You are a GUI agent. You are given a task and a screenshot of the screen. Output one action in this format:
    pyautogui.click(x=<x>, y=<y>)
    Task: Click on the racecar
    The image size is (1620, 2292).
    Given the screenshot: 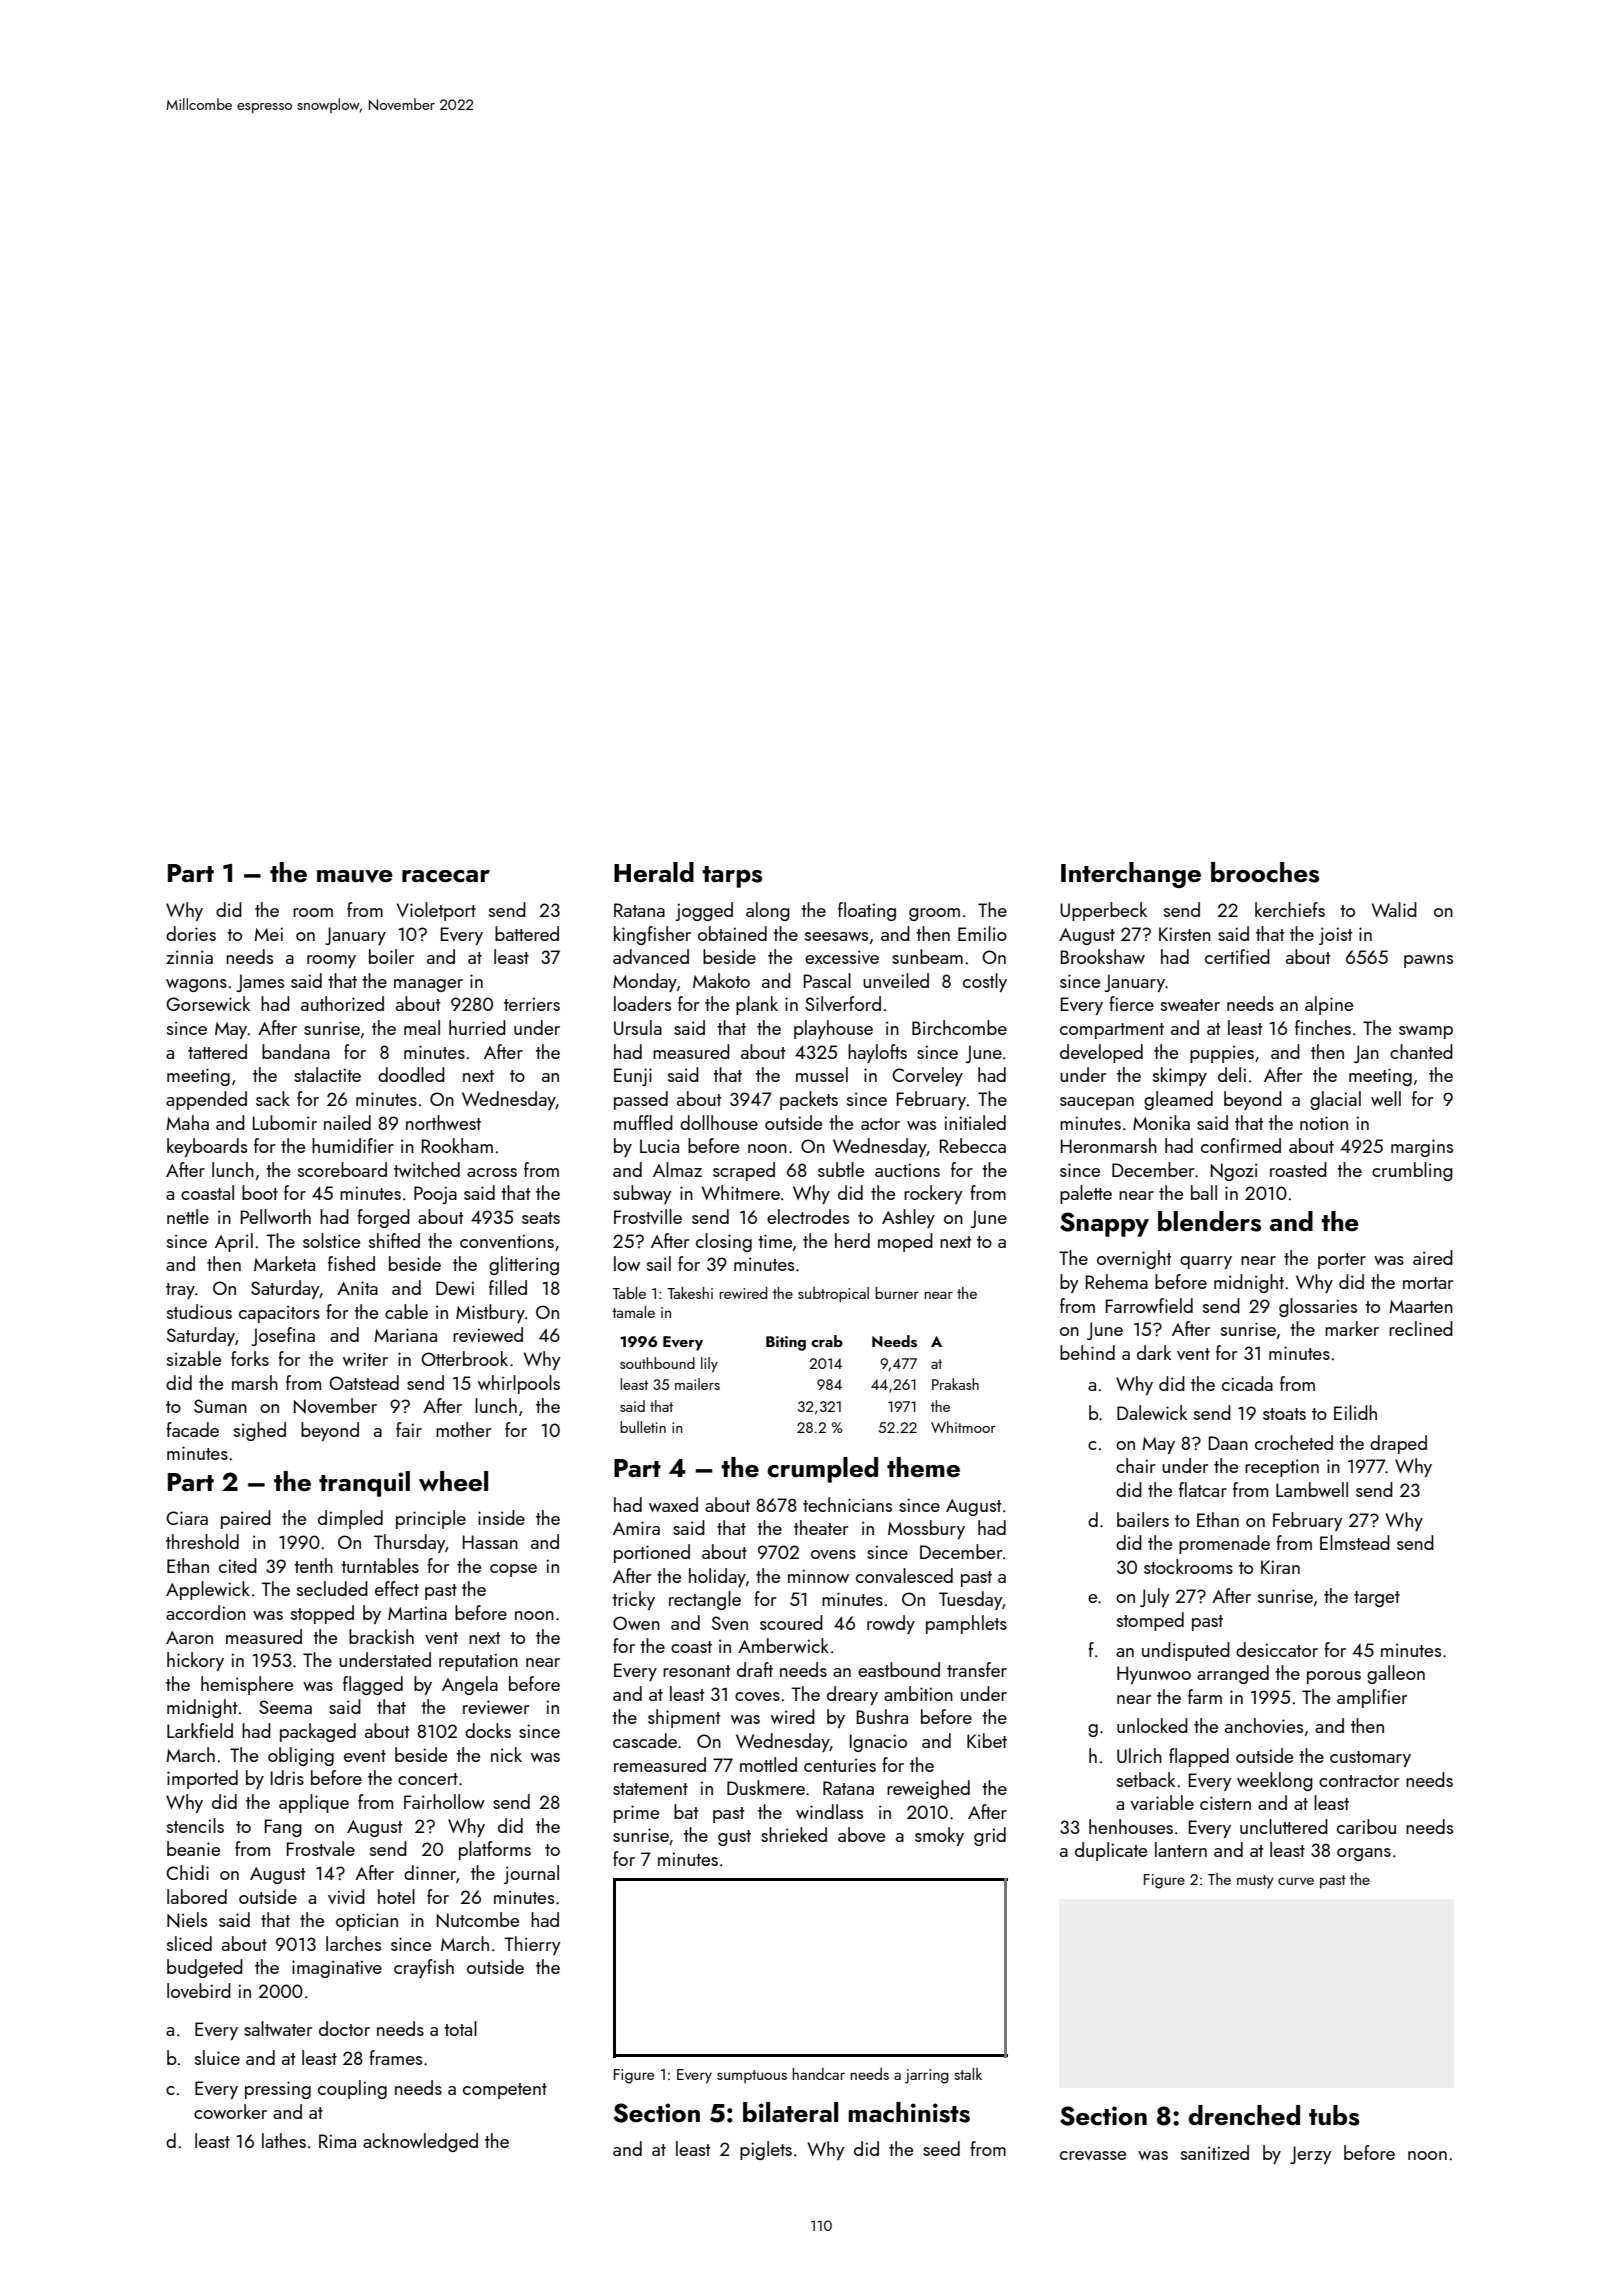 What is the action you would take?
    pyautogui.click(x=446, y=876)
